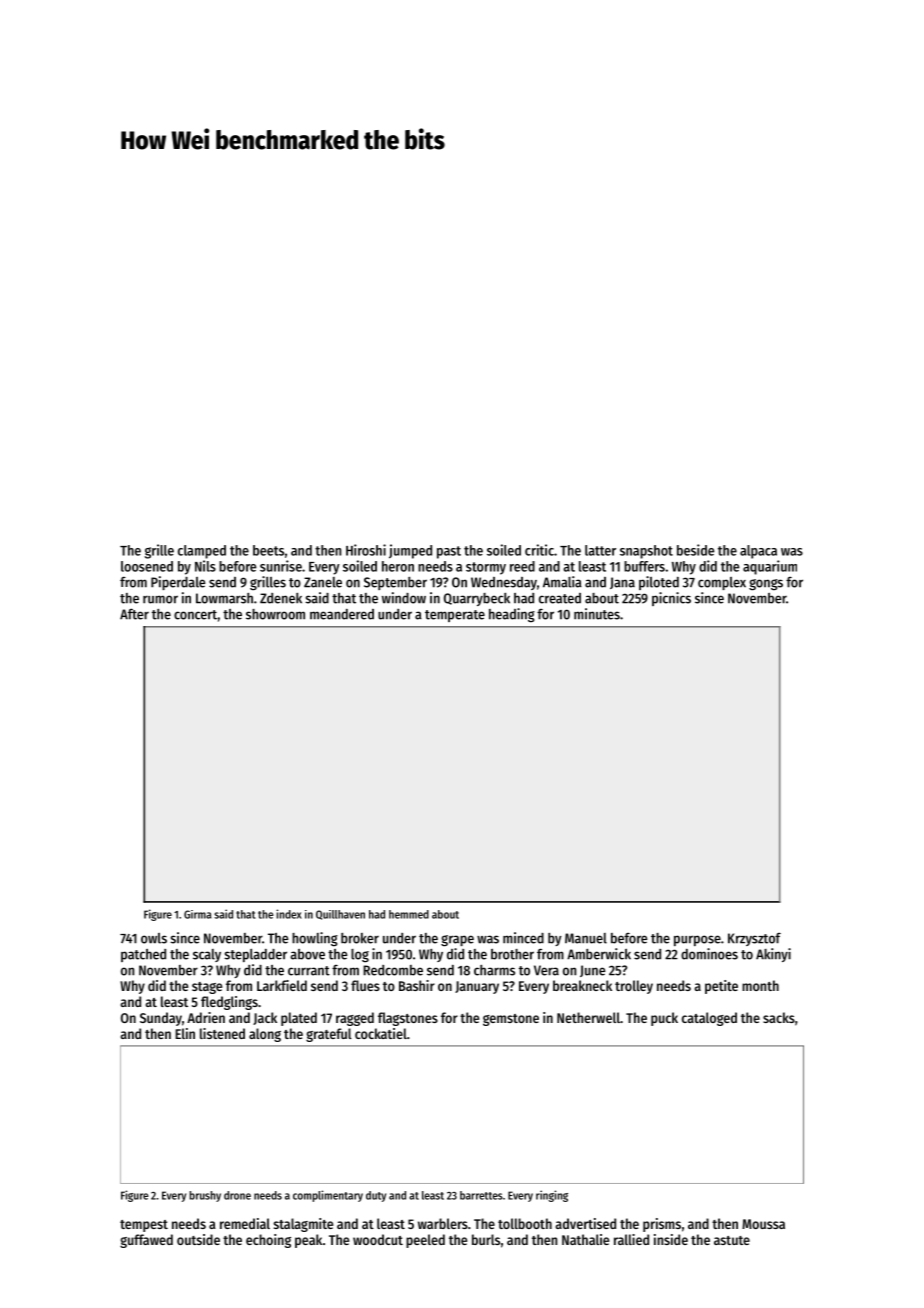 The width and height of the screenshot is (924, 1308). I want to click on Girma, so click(198, 914).
